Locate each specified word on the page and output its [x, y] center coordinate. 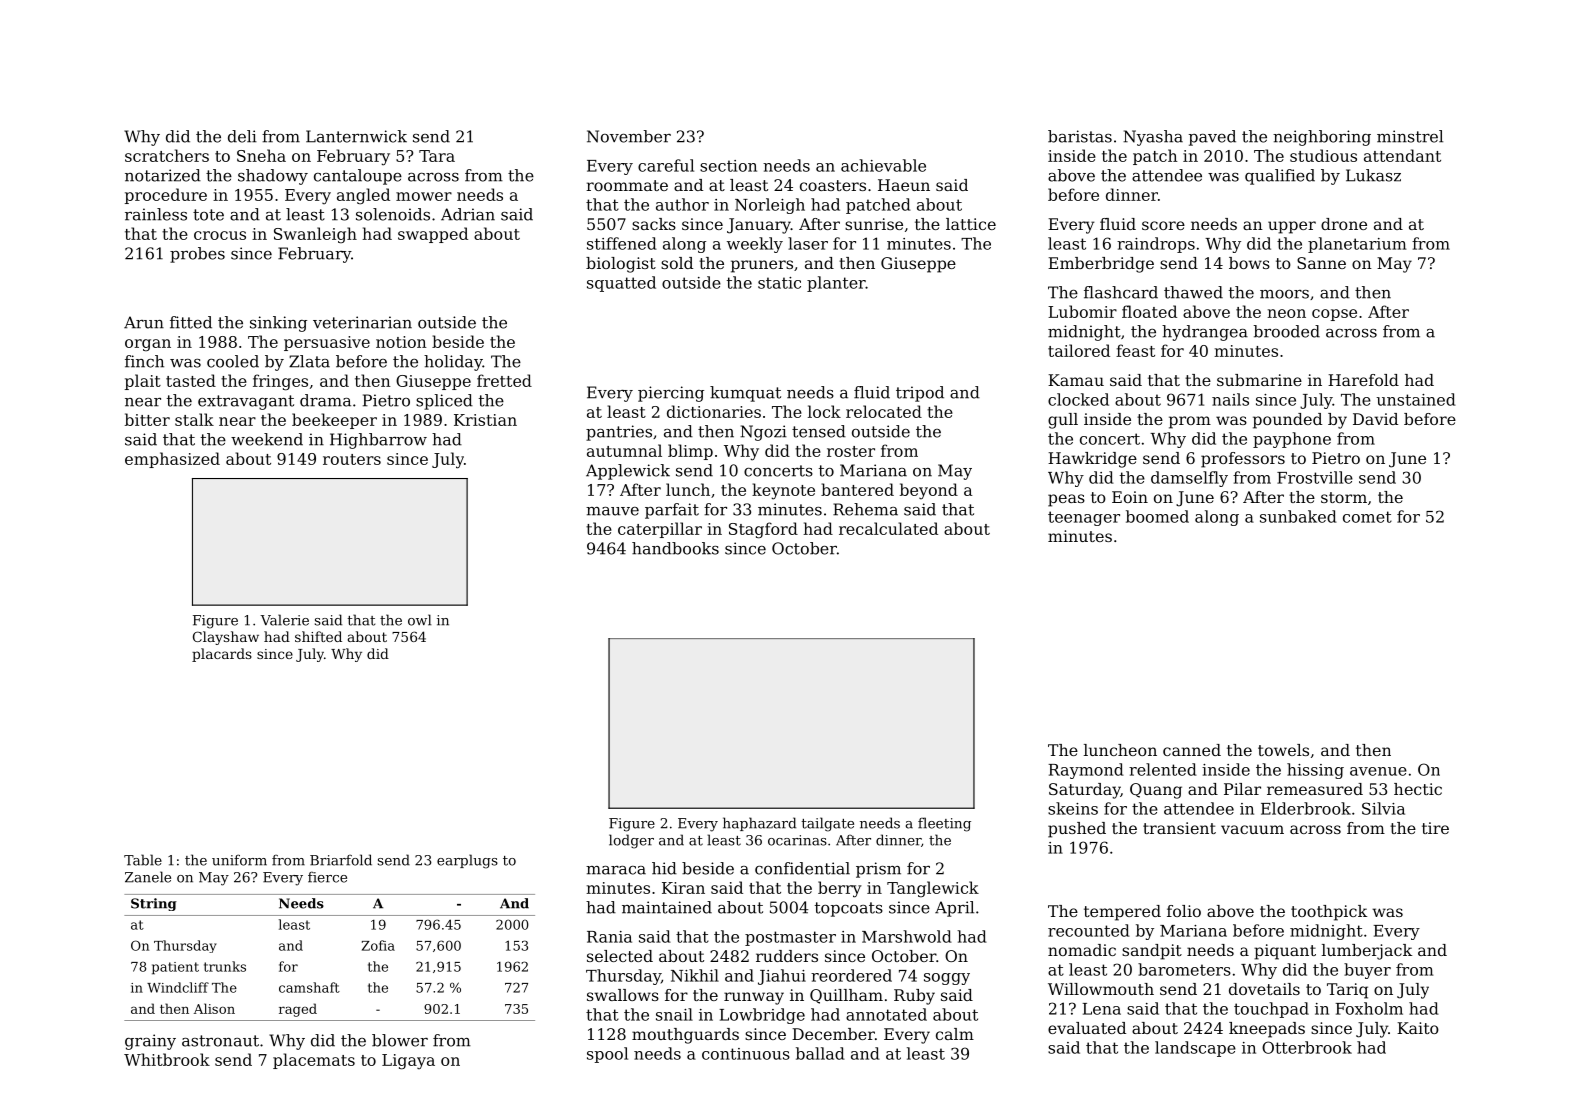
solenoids [393, 214]
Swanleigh [315, 235]
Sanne [1321, 263]
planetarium [1357, 245]
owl [419, 620]
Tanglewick [933, 889]
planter [836, 284]
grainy [150, 1042]
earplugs [467, 861]
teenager [1084, 518]
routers [352, 459]
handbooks [675, 548]
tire [1435, 828]
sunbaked [1298, 516]
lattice [971, 224]
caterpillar [660, 530]
